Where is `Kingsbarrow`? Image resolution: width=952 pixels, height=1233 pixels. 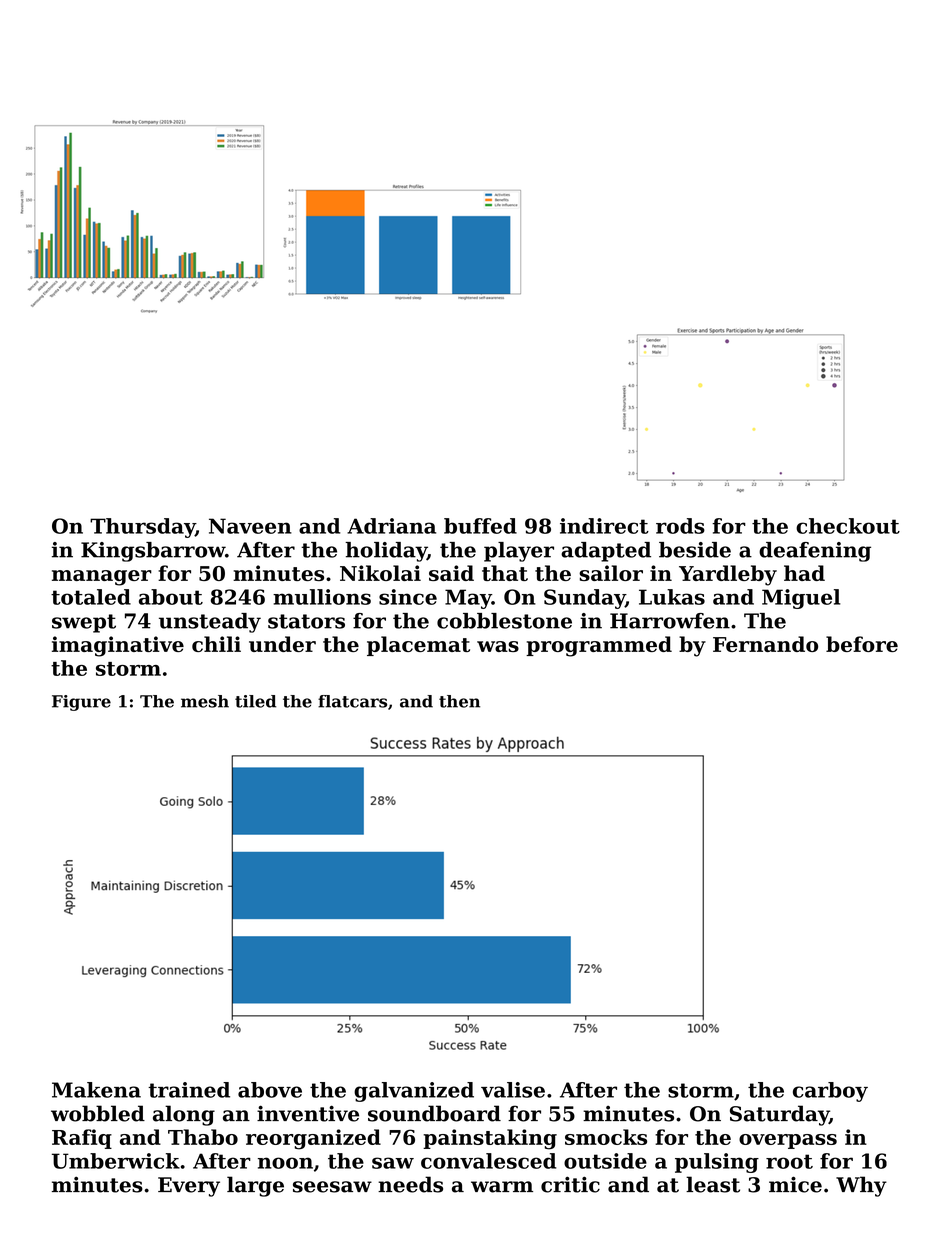
Kingsbarrow is located at coordinates (153, 552).
